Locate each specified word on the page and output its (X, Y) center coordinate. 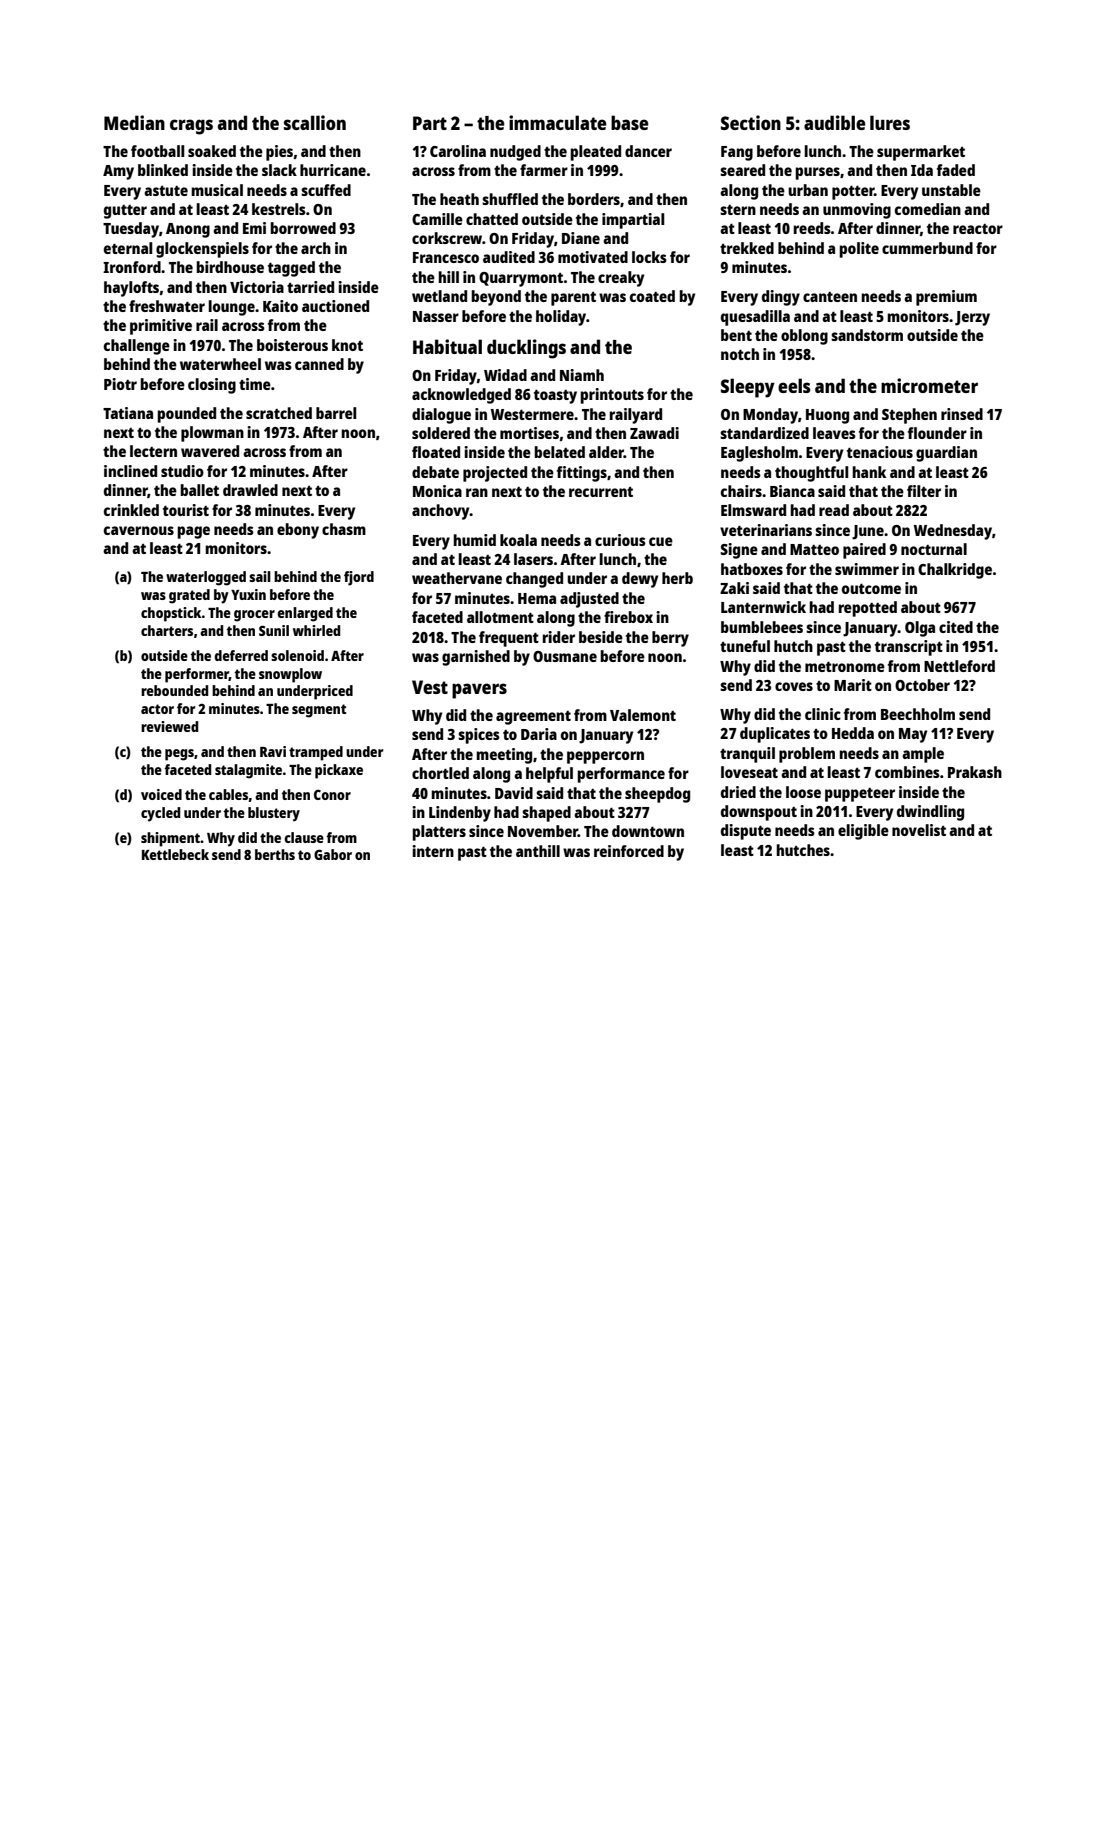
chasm (344, 529)
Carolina (458, 151)
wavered (210, 451)
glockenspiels (202, 250)
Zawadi (654, 433)
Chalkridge (955, 571)
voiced (161, 794)
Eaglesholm (759, 454)
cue (661, 541)
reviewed (169, 726)
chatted (492, 219)
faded (956, 170)
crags (191, 127)
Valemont (643, 715)
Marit (853, 685)
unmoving (857, 211)
